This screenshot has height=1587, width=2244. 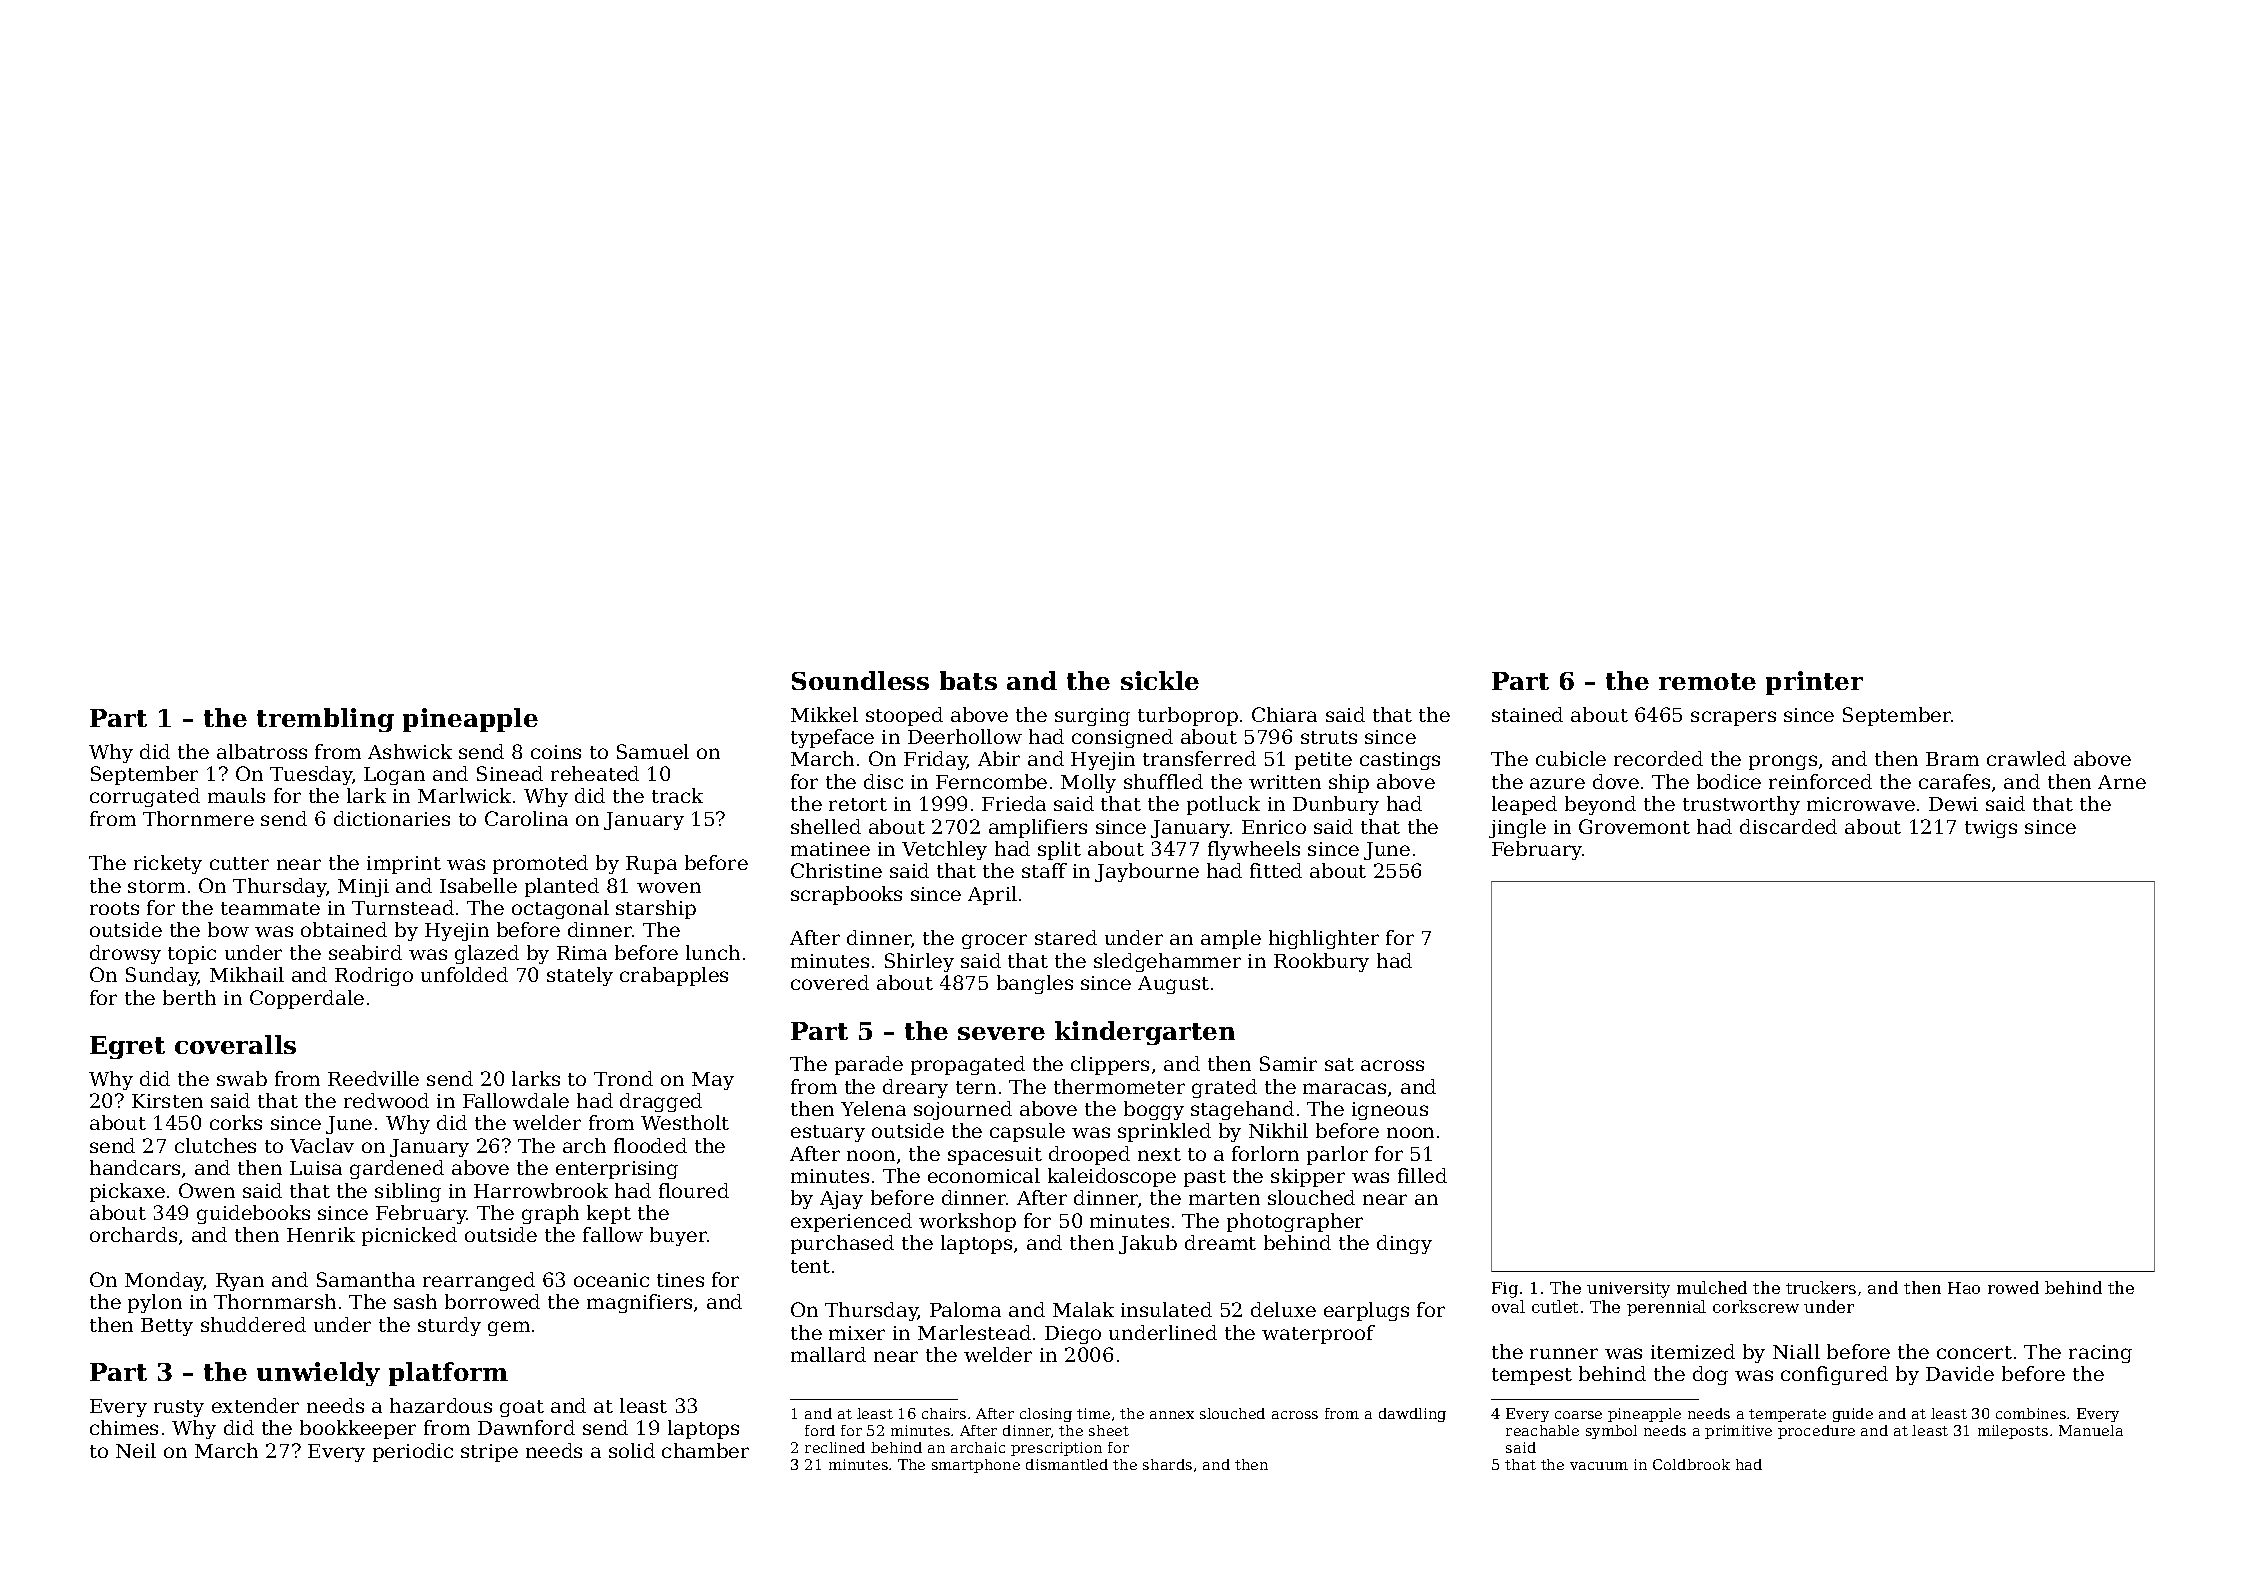 What do you see at coordinates (860, 680) in the screenshot?
I see `Soundless` at bounding box center [860, 680].
